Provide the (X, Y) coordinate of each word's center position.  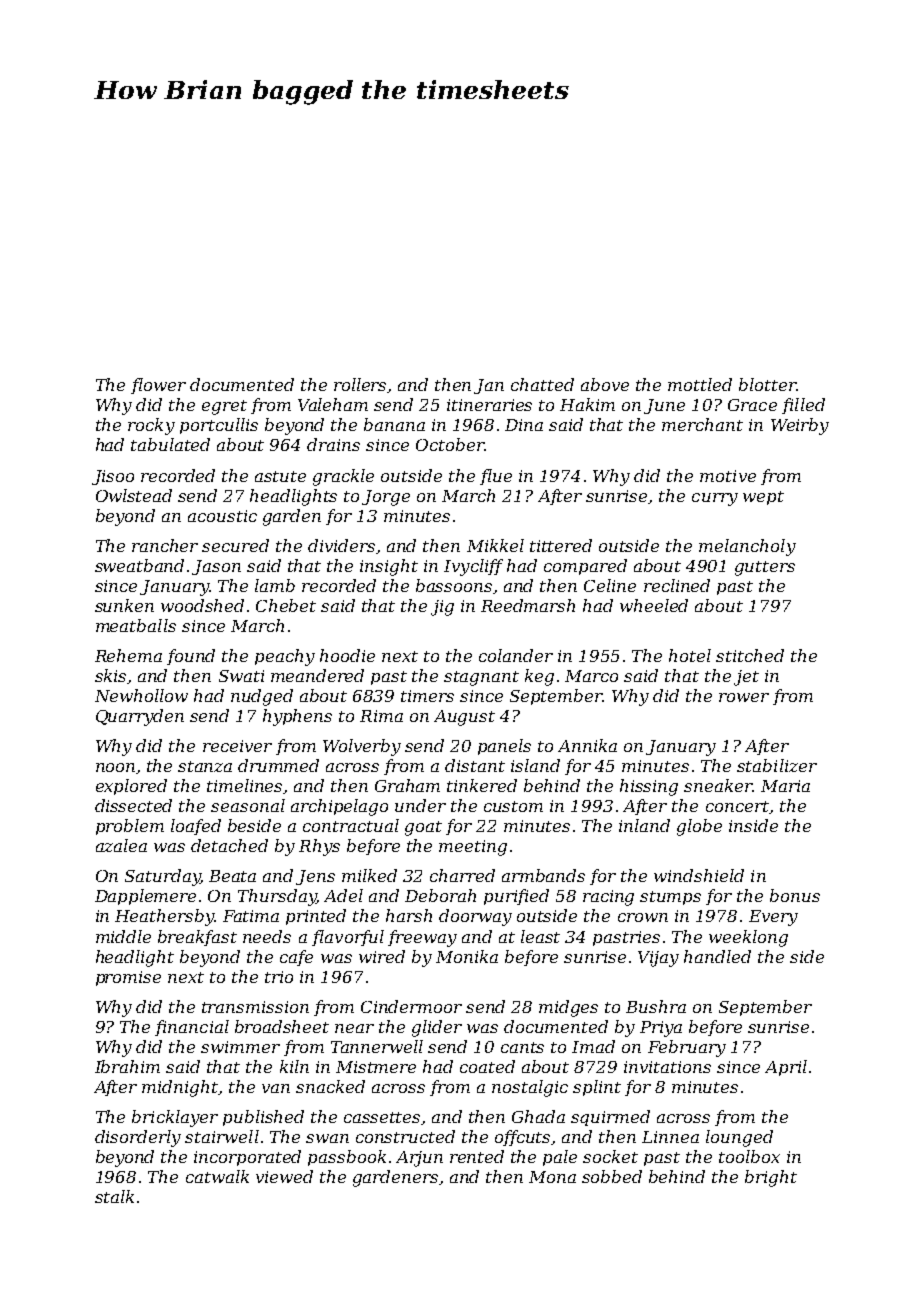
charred (462, 875)
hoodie (347, 655)
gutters (765, 568)
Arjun (419, 1159)
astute (280, 476)
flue (496, 477)
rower (744, 697)
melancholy (747, 547)
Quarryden (140, 717)
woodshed (202, 605)
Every (773, 918)
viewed (284, 1176)
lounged (739, 1138)
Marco (591, 676)
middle (123, 936)
